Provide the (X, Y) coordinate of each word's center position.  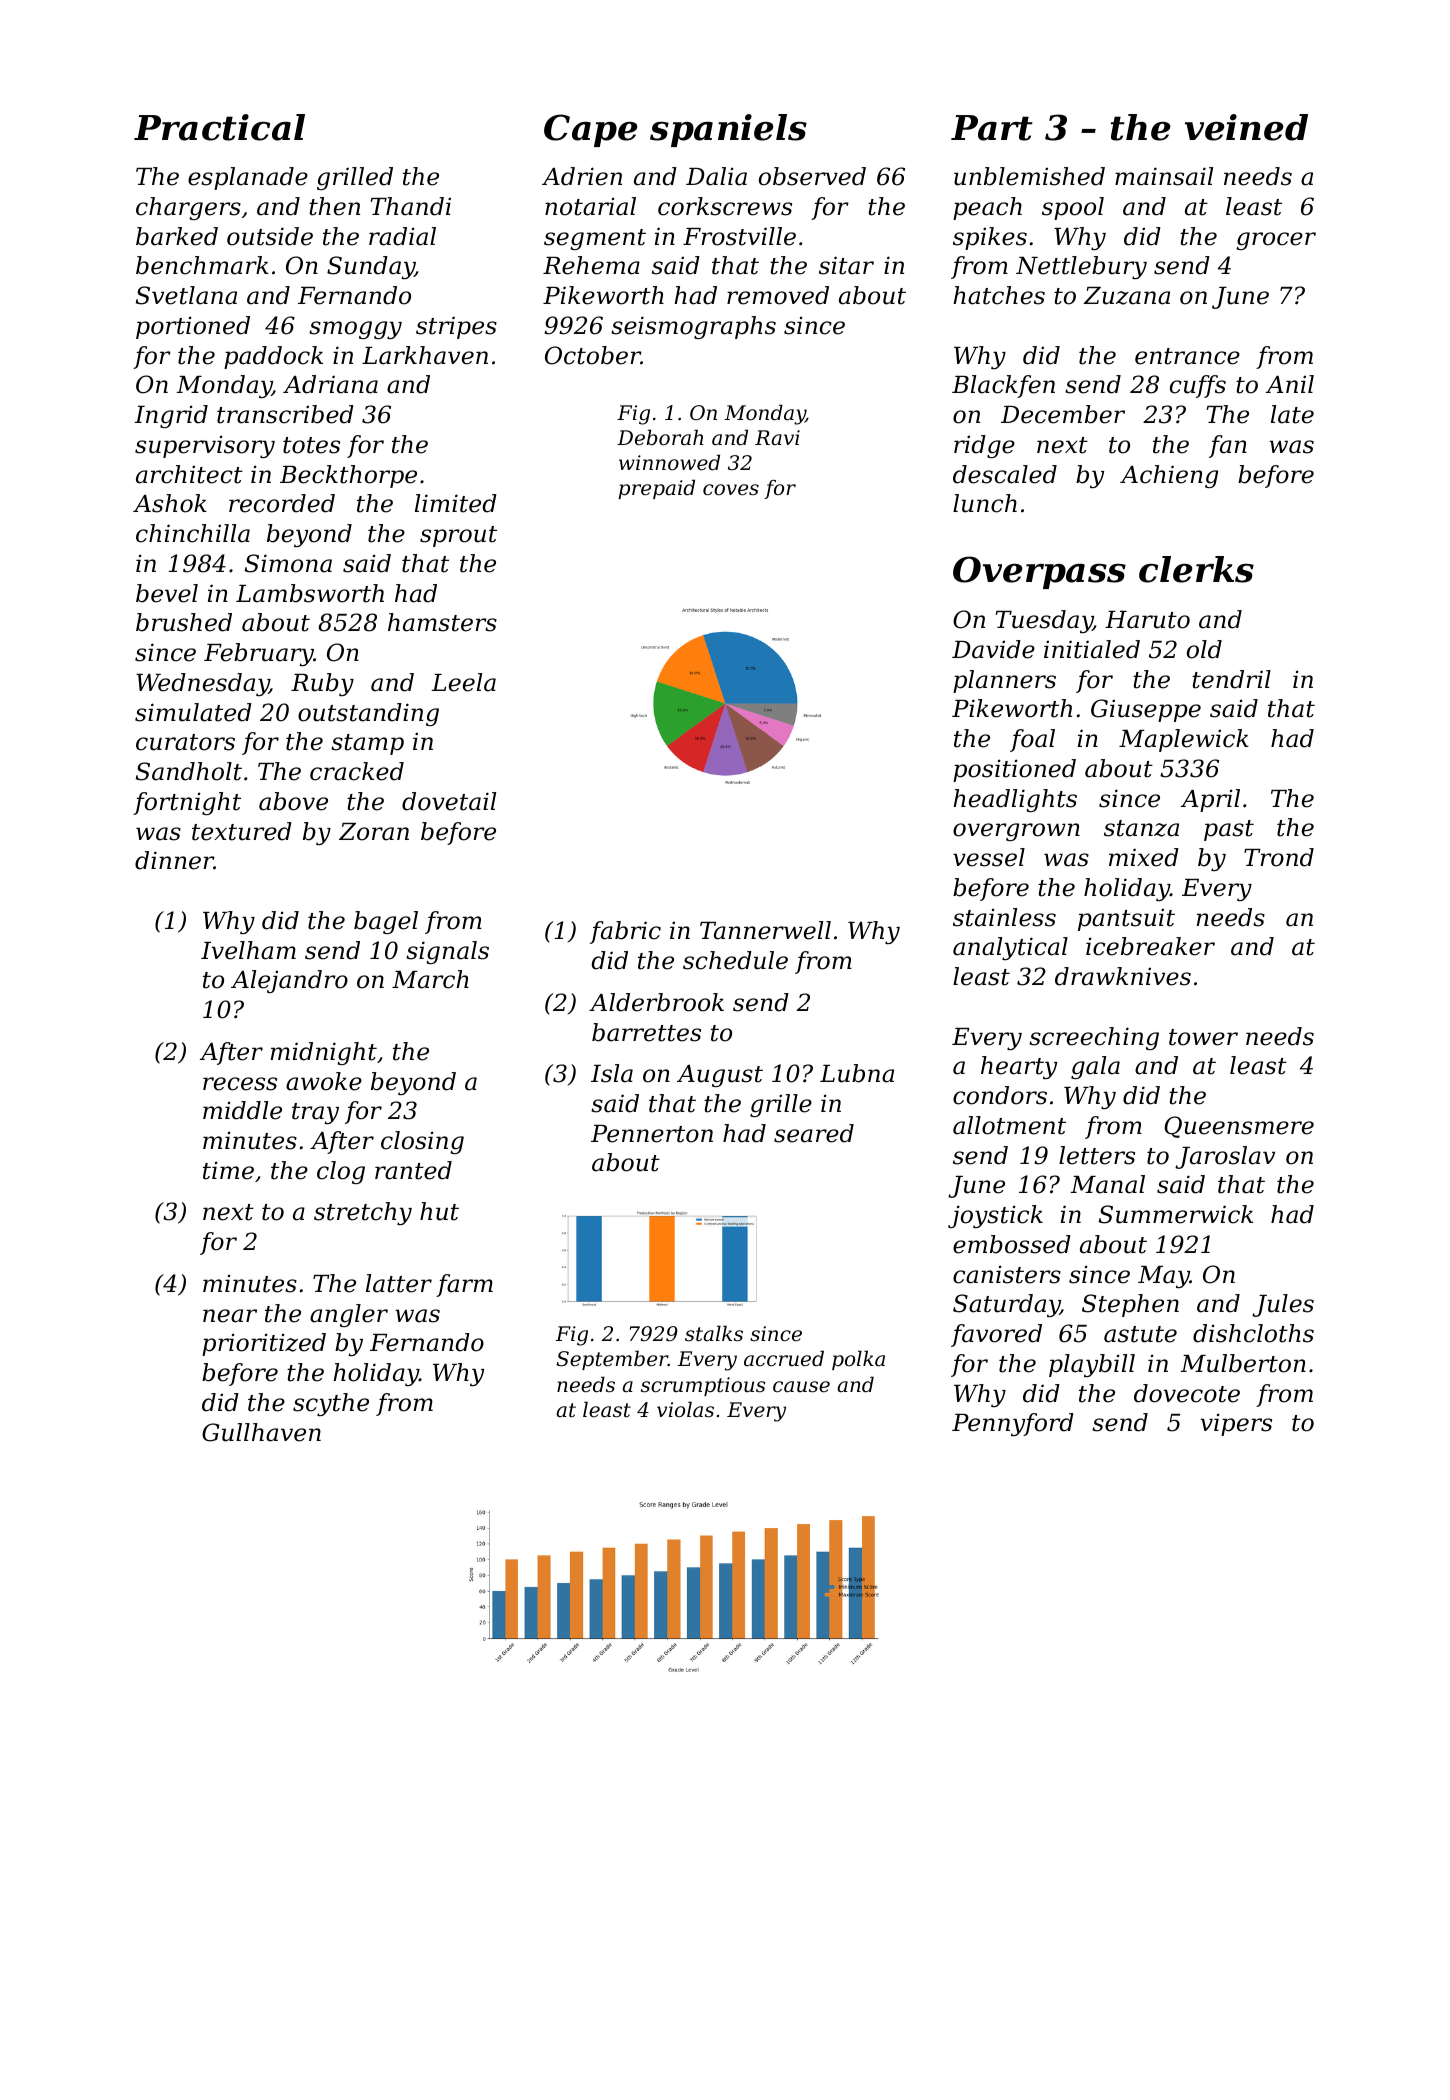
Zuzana (1126, 296)
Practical (219, 127)
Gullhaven (261, 1432)
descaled (1005, 474)
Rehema (591, 265)
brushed (184, 622)
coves (731, 490)
